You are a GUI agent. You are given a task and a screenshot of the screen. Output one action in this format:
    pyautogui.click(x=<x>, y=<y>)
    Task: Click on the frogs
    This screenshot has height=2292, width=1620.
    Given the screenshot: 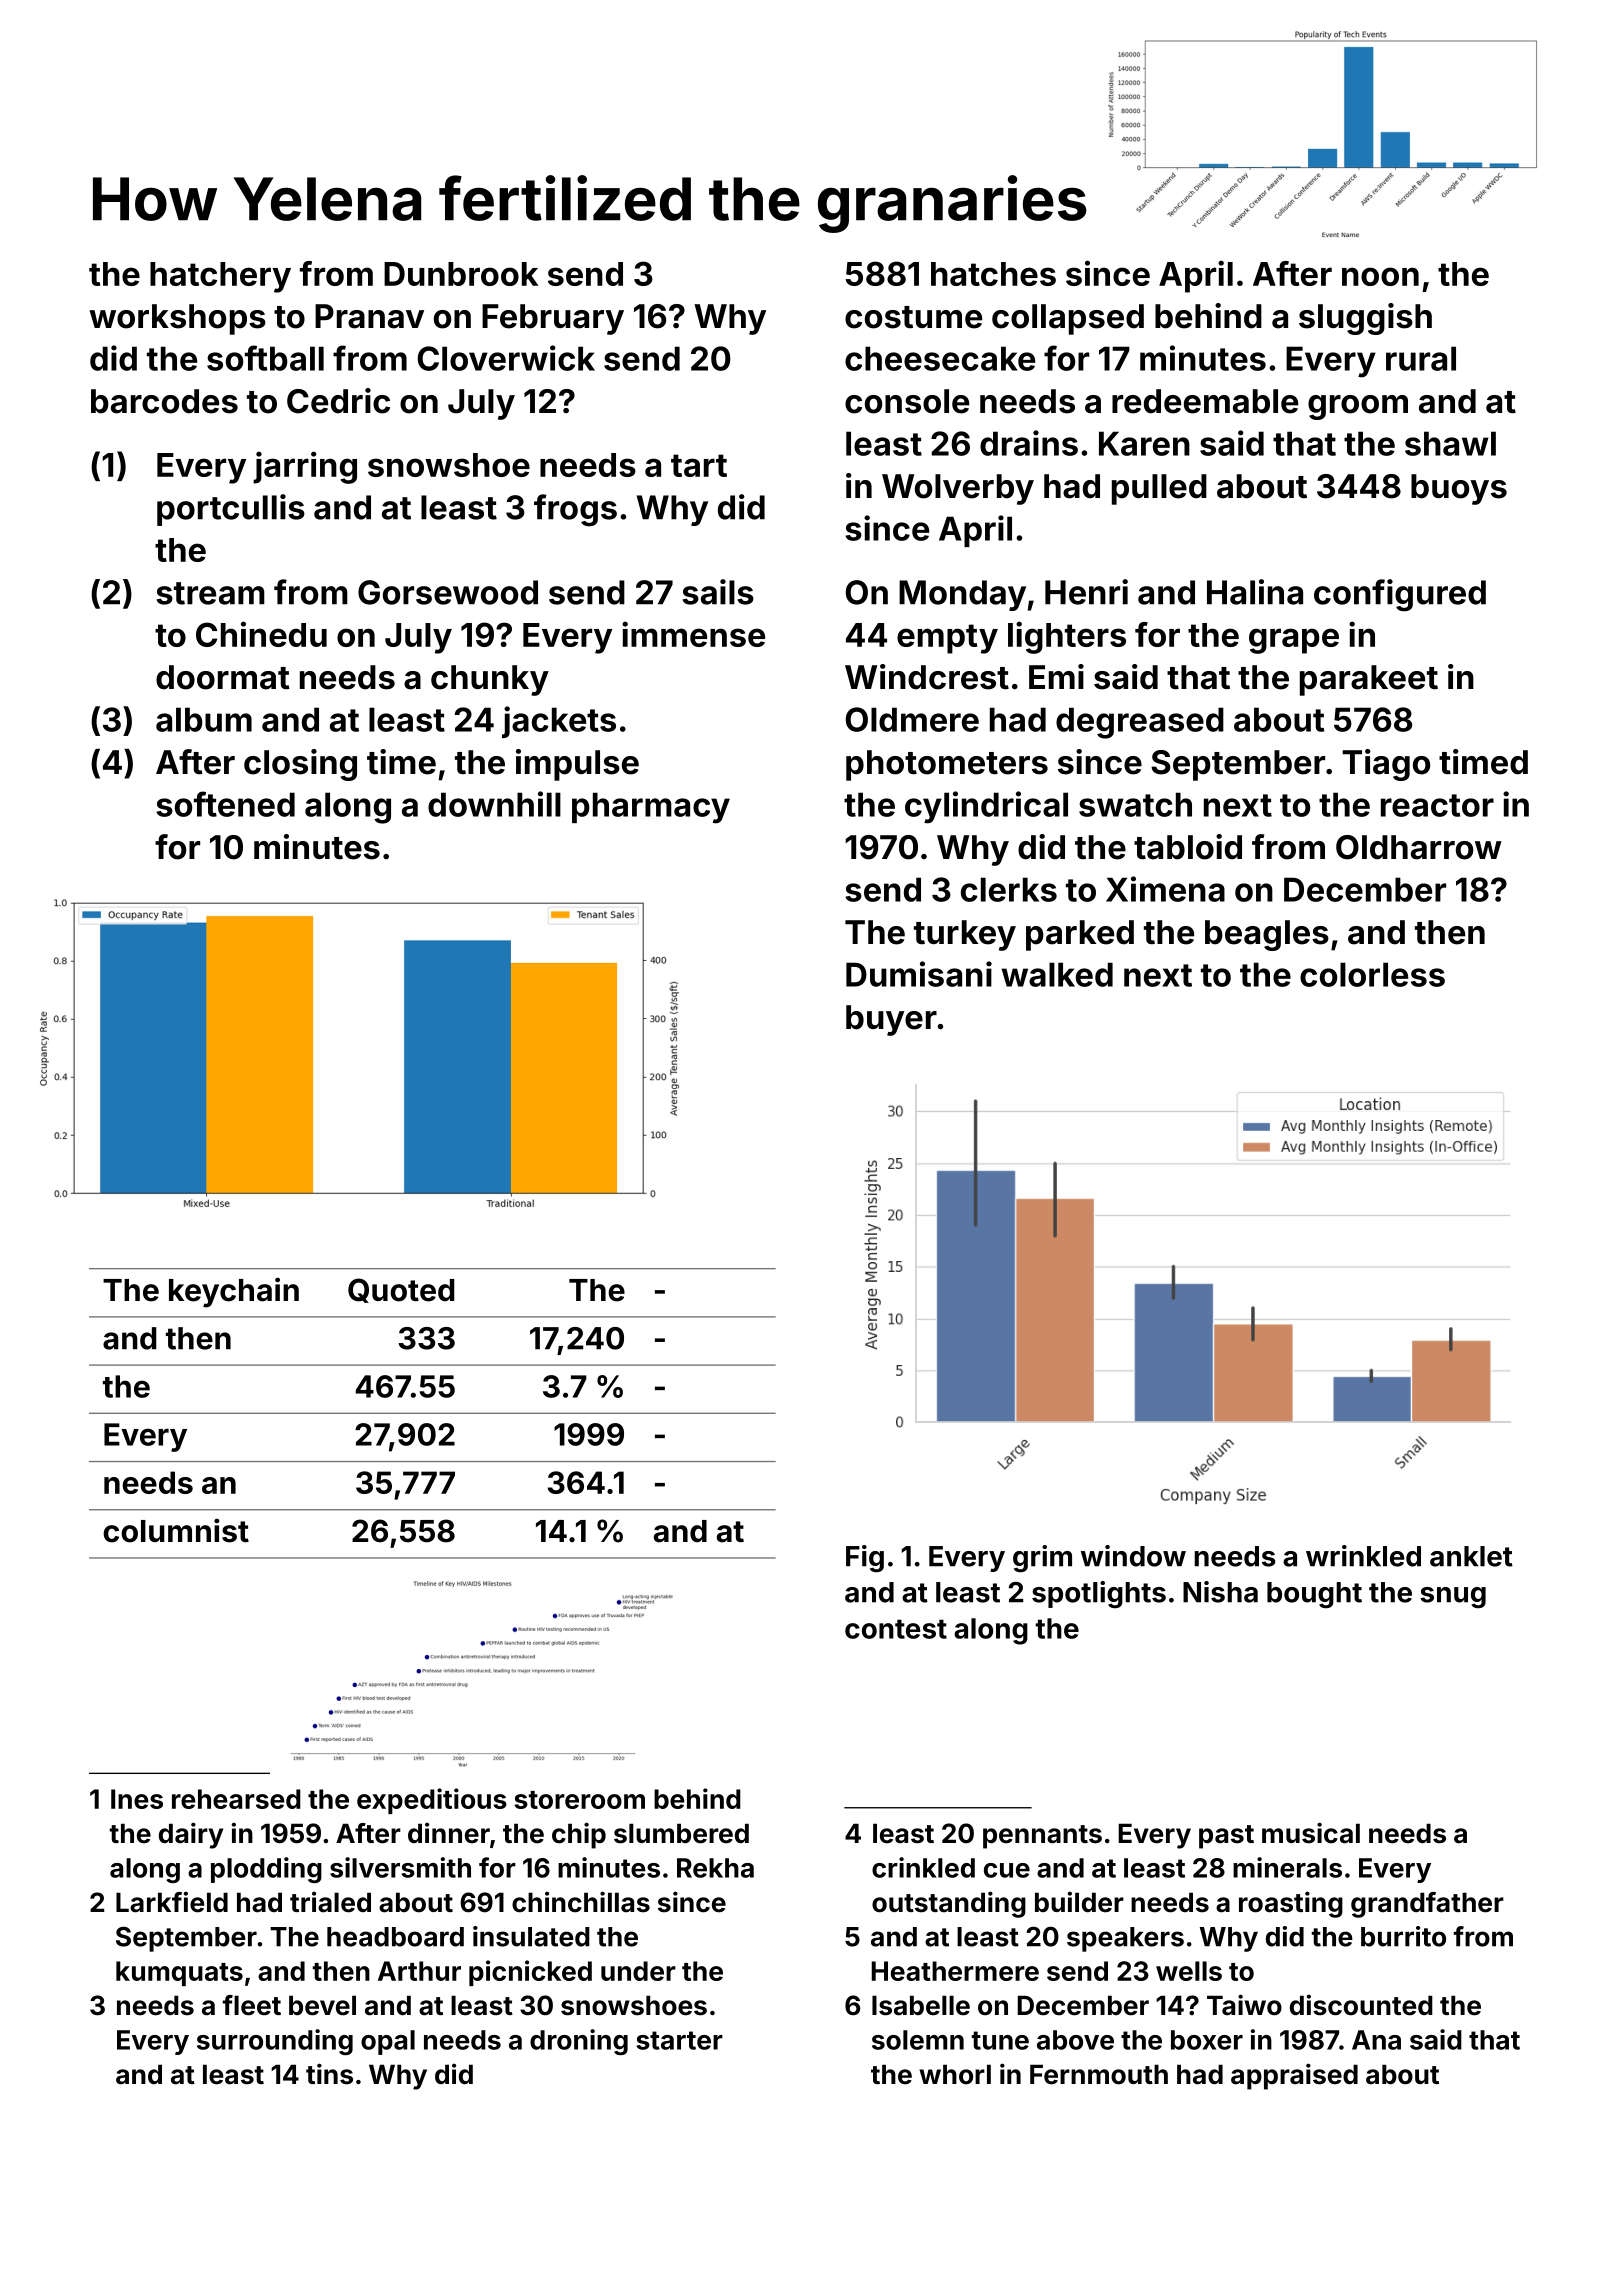 What is the action you would take?
    pyautogui.click(x=575, y=510)
